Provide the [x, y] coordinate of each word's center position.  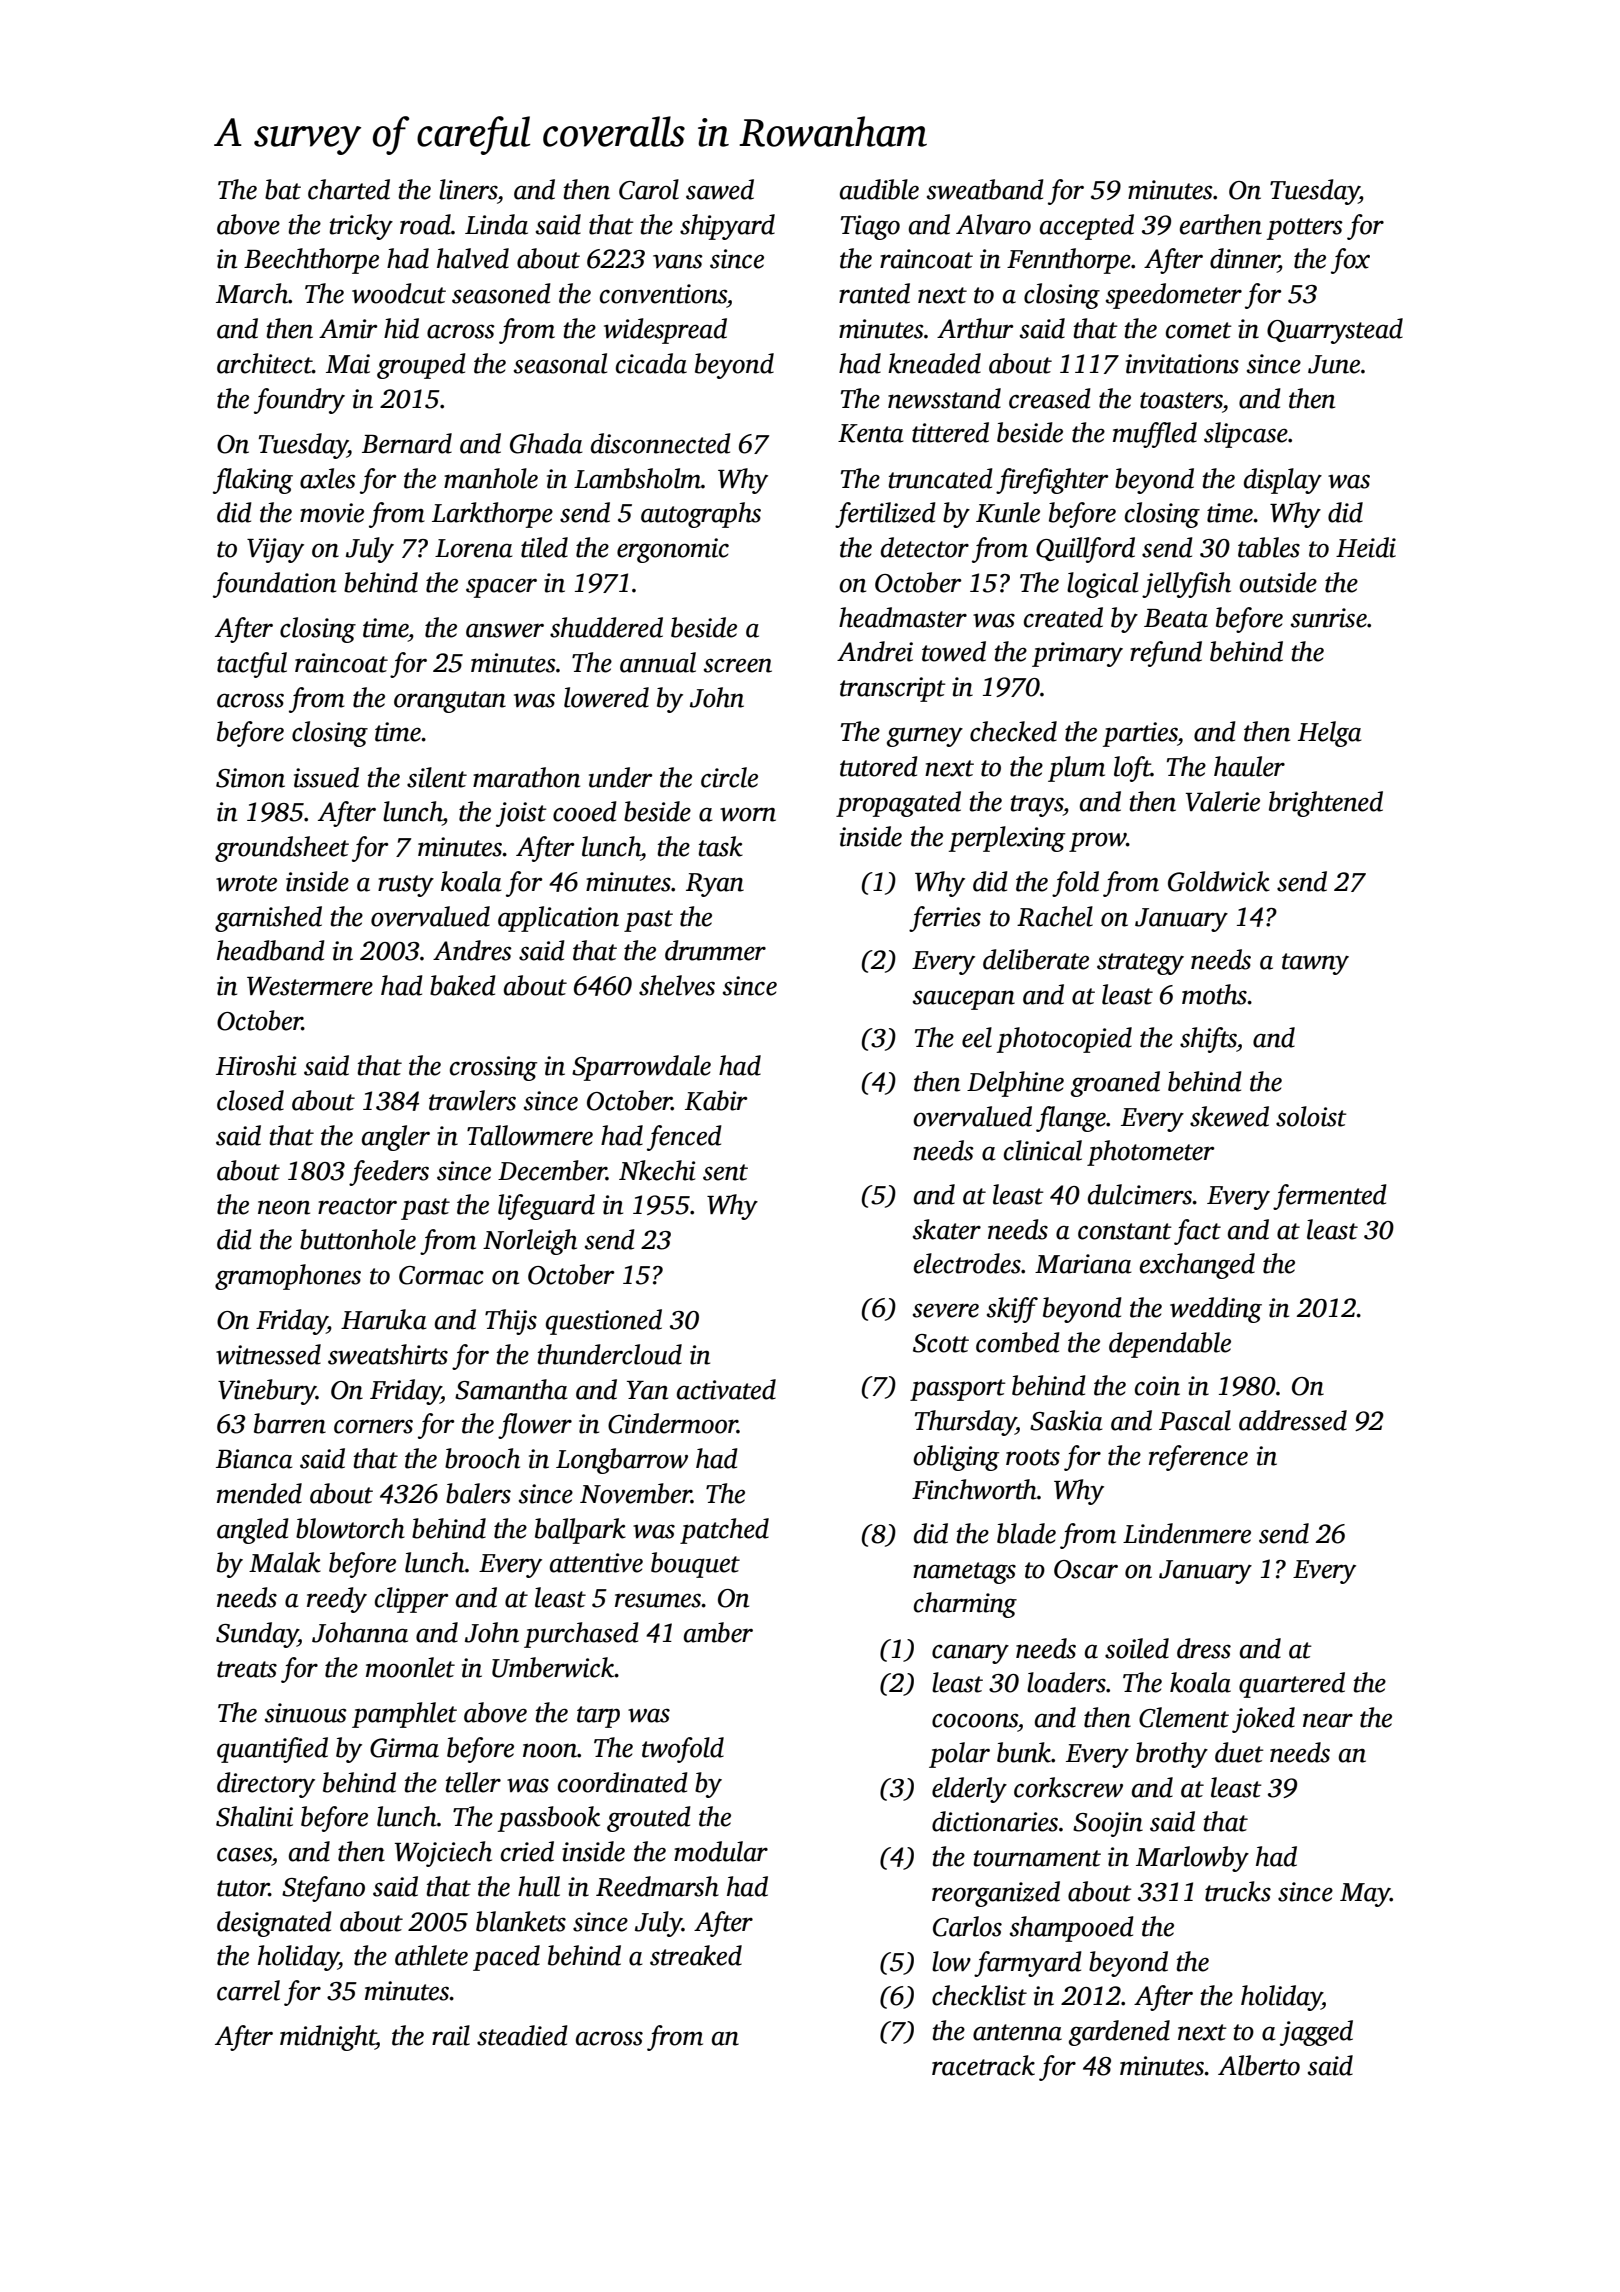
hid [401, 328]
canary [970, 1654]
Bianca [254, 1459]
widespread [665, 331]
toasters [1181, 400]
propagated [898, 804]
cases [244, 1854]
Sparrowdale [641, 1068]
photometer [1151, 1153]
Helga [1330, 734]
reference [1198, 1458]
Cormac [441, 1275]
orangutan [450, 702]
